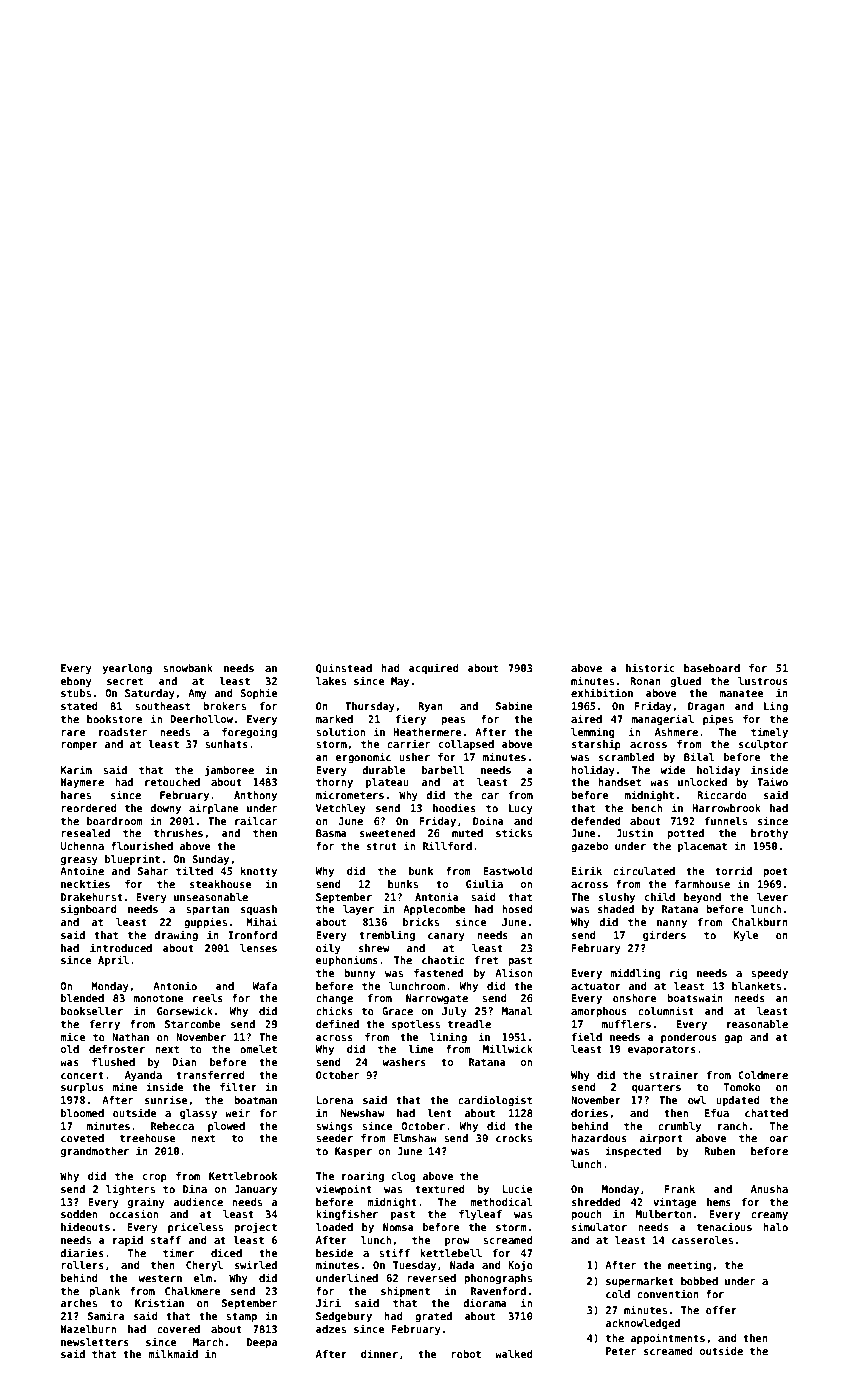  Describe the element at coordinates (434, 668) in the image. I see `acquired` at that location.
